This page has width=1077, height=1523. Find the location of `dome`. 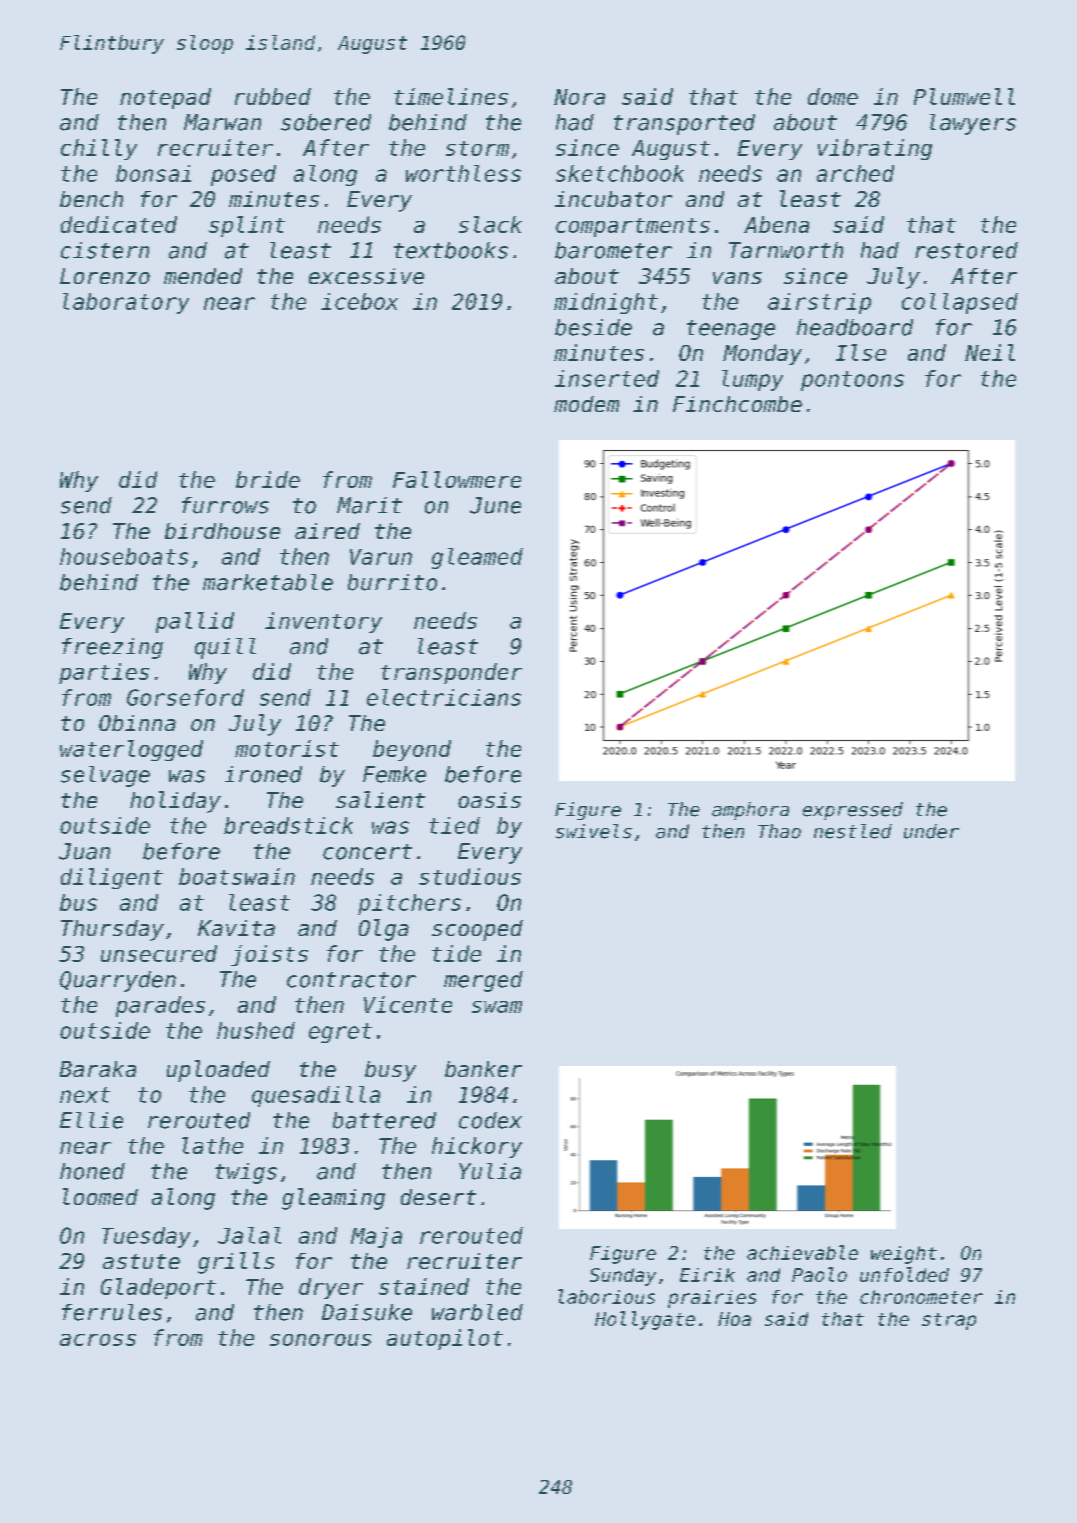

dome is located at coordinates (833, 96).
